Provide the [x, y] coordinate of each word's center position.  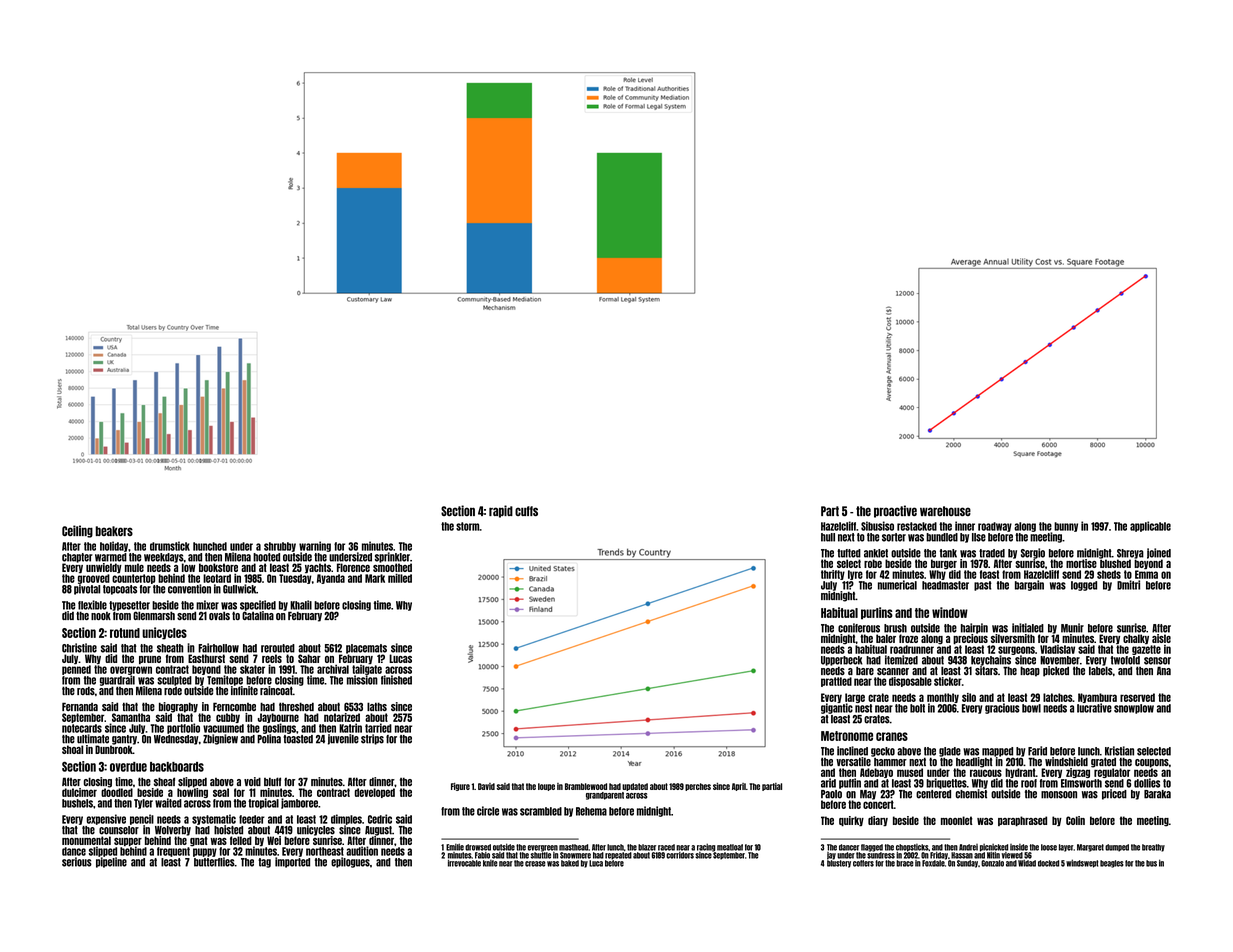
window [950, 612]
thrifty [833, 575]
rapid [501, 511]
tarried [378, 728]
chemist [971, 794]
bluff [272, 781]
